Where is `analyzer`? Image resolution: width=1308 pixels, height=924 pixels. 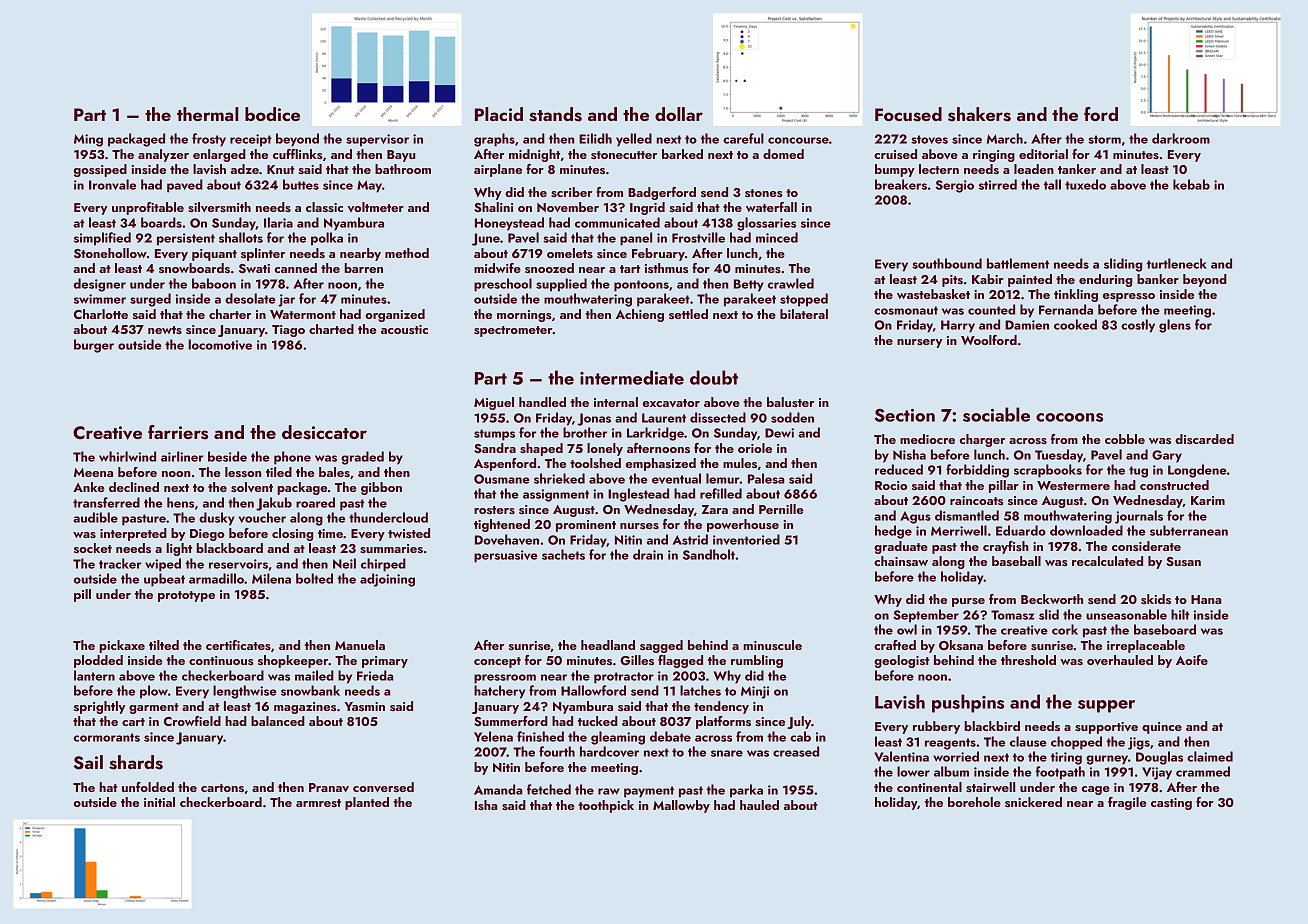 analyzer is located at coordinates (163, 155).
